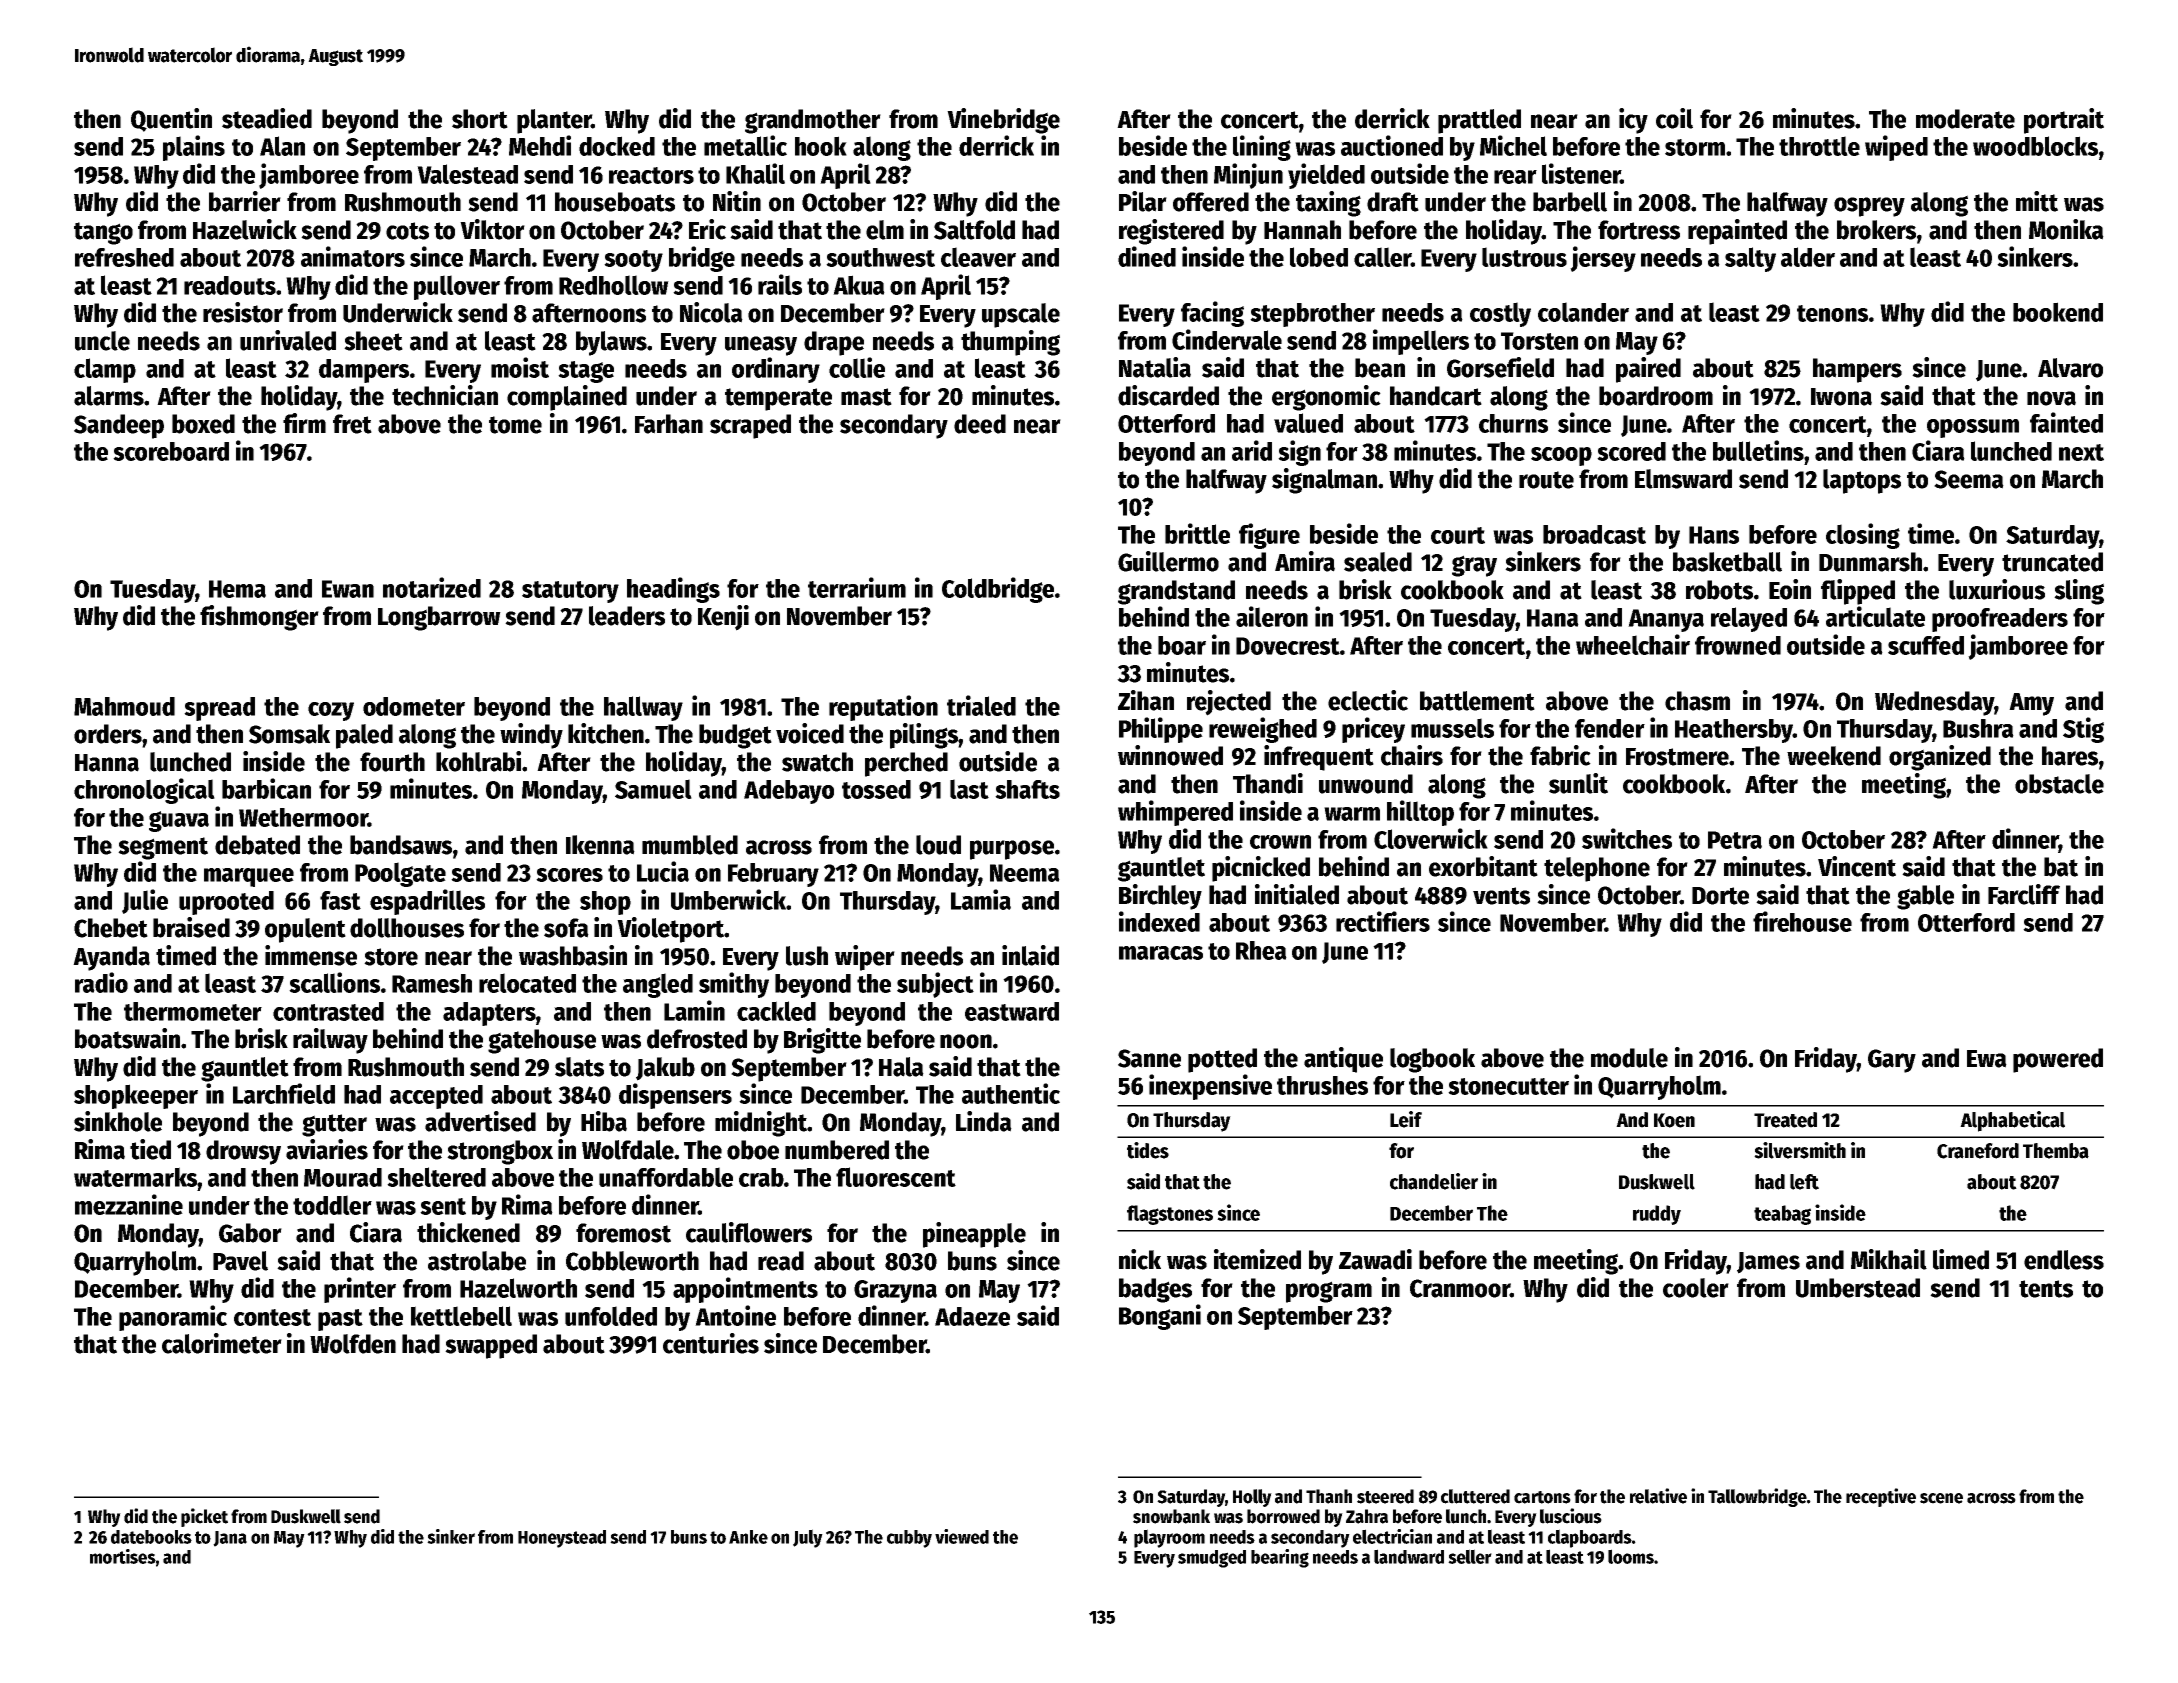 The width and height of the document is (2178, 1683). Describe the element at coordinates (2031, 704) in the document. I see `Amy` at that location.
